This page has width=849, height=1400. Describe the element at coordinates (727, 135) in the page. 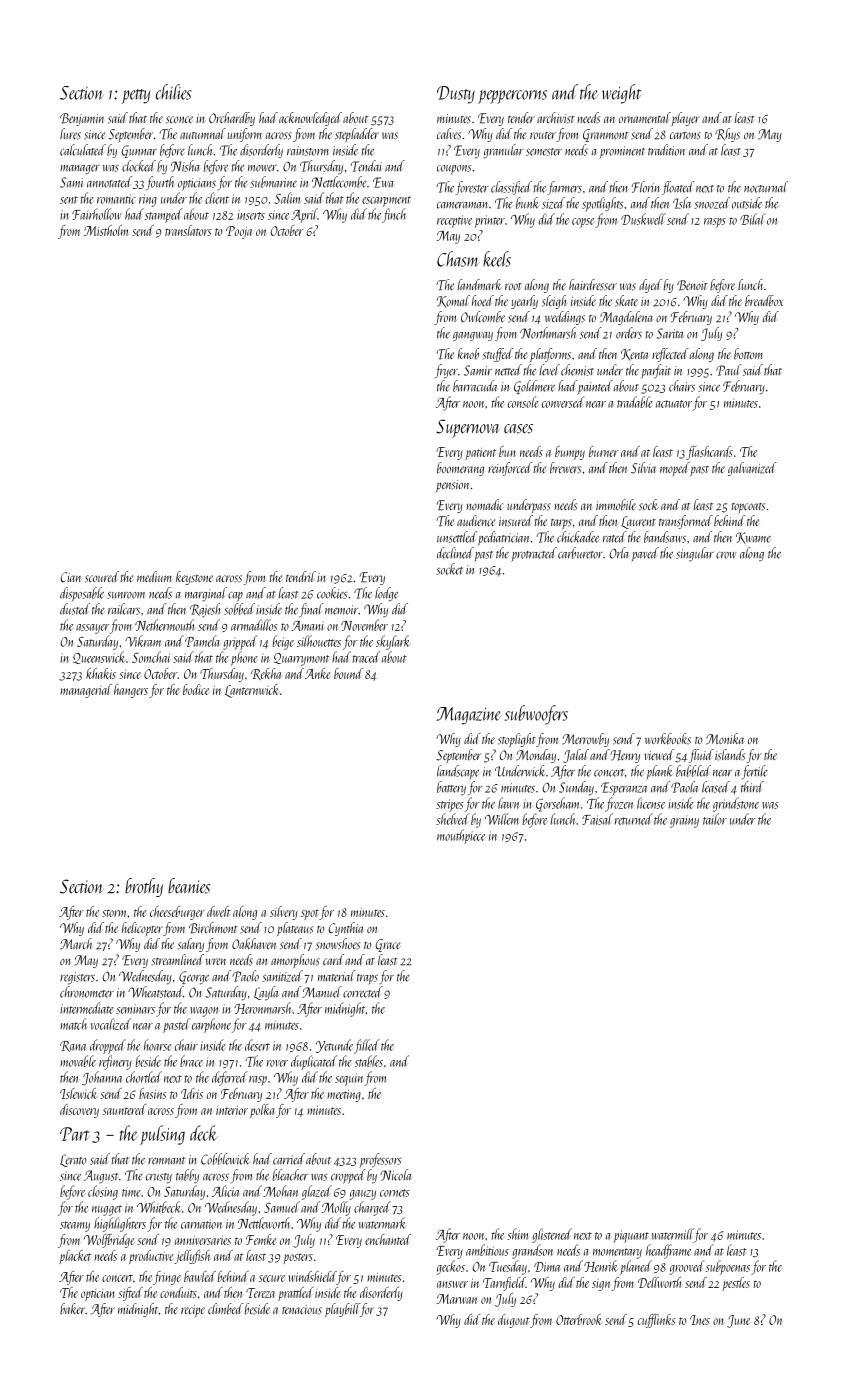

I see `Rhys` at that location.
